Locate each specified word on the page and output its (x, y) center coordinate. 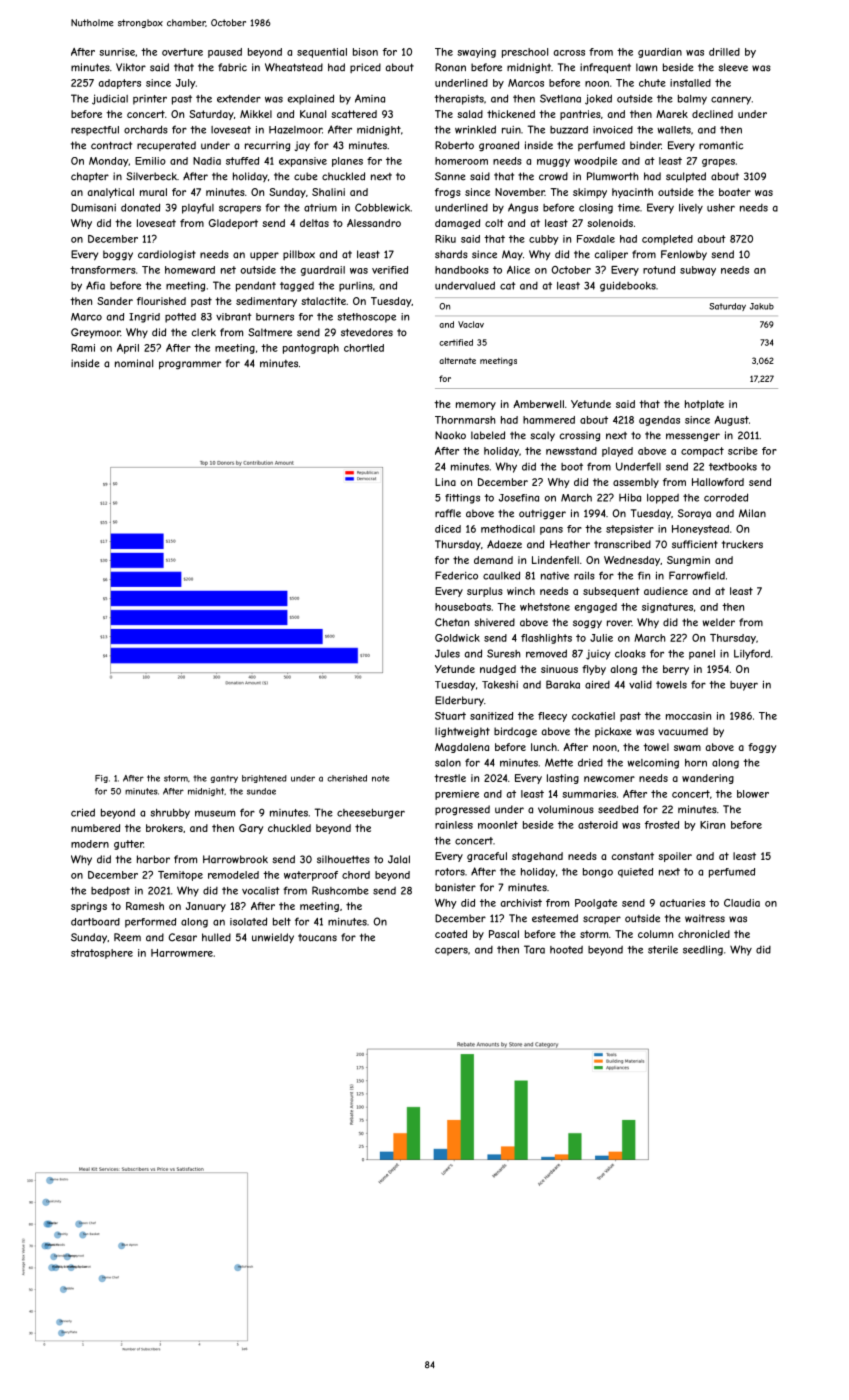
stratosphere (102, 954)
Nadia (207, 161)
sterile (663, 949)
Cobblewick (382, 207)
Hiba (630, 497)
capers (451, 951)
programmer (190, 365)
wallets (674, 130)
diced (448, 529)
